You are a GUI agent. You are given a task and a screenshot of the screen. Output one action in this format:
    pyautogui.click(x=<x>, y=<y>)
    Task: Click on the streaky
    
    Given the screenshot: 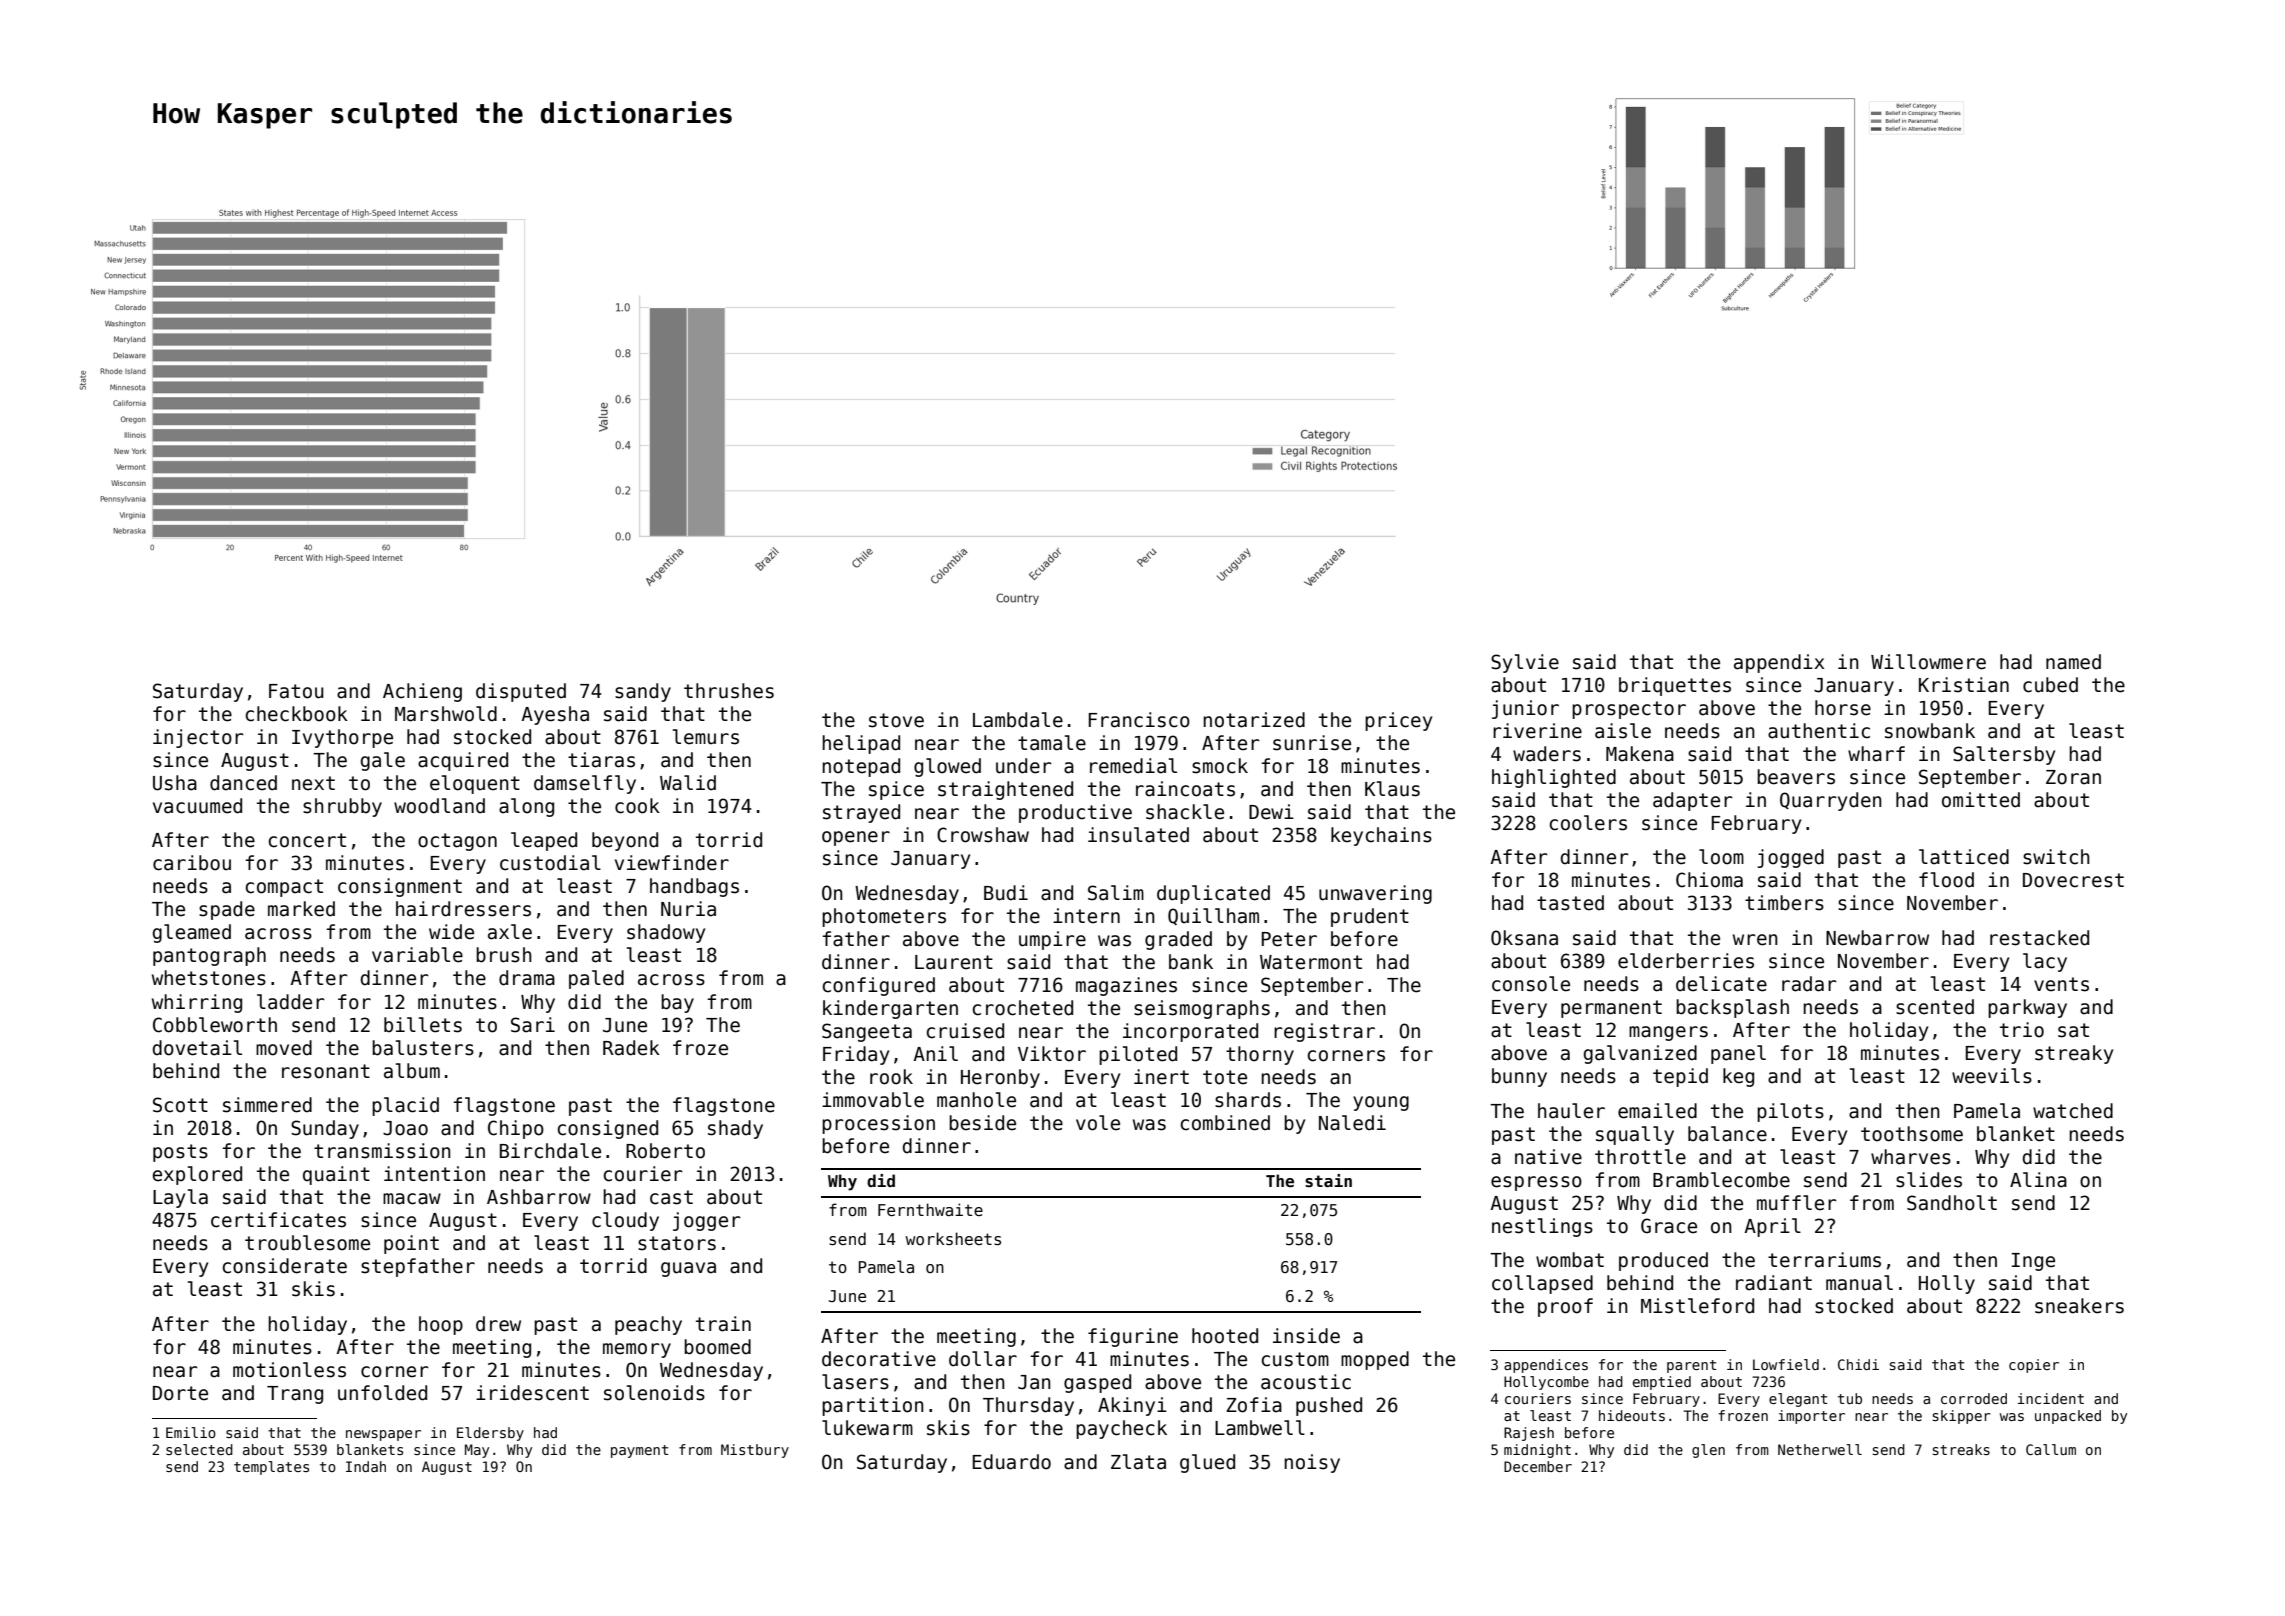 What is the action you would take?
    pyautogui.click(x=2074, y=1054)
